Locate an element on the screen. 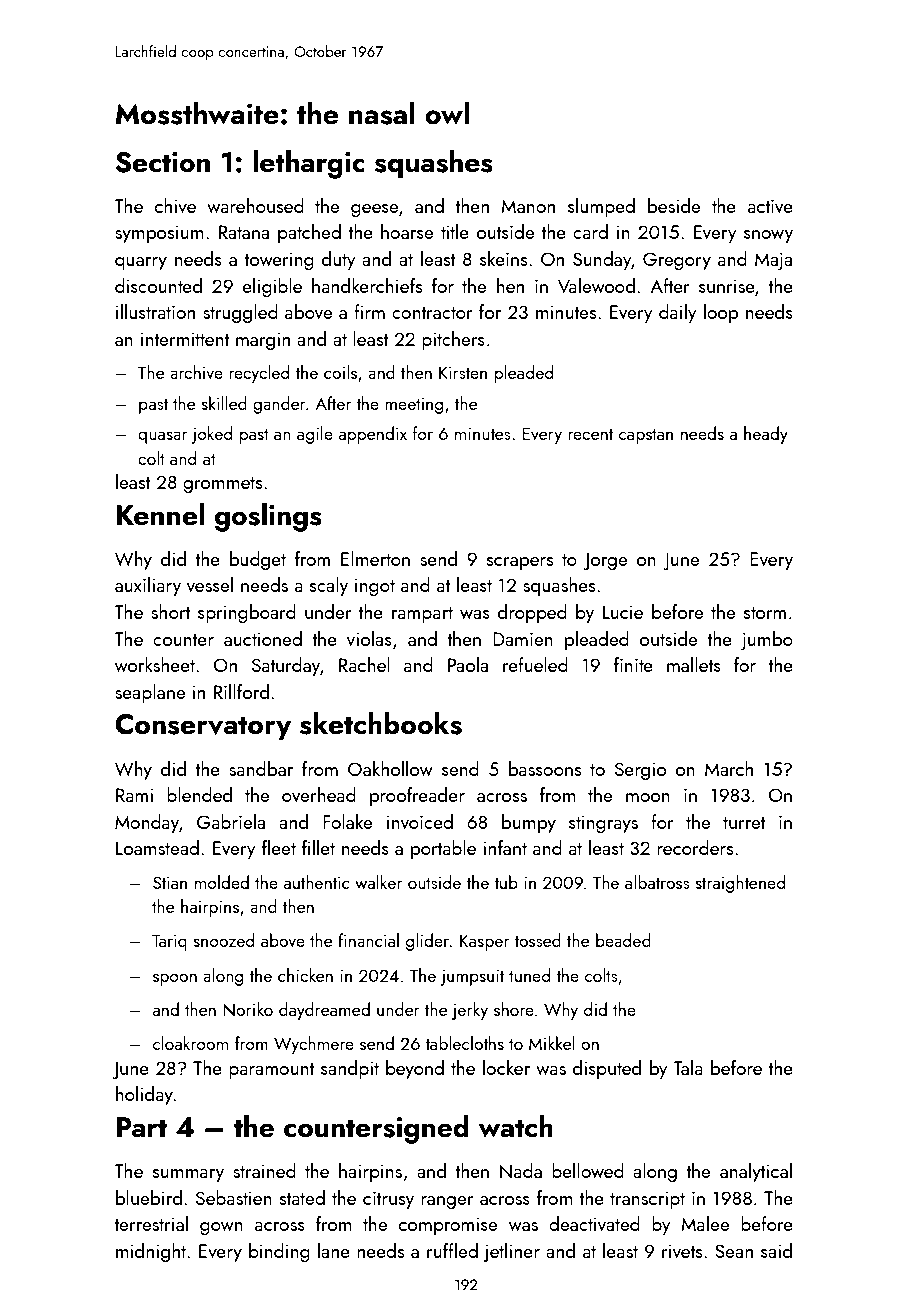 This screenshot has width=908, height=1316. citrusy is located at coordinates (388, 1200).
